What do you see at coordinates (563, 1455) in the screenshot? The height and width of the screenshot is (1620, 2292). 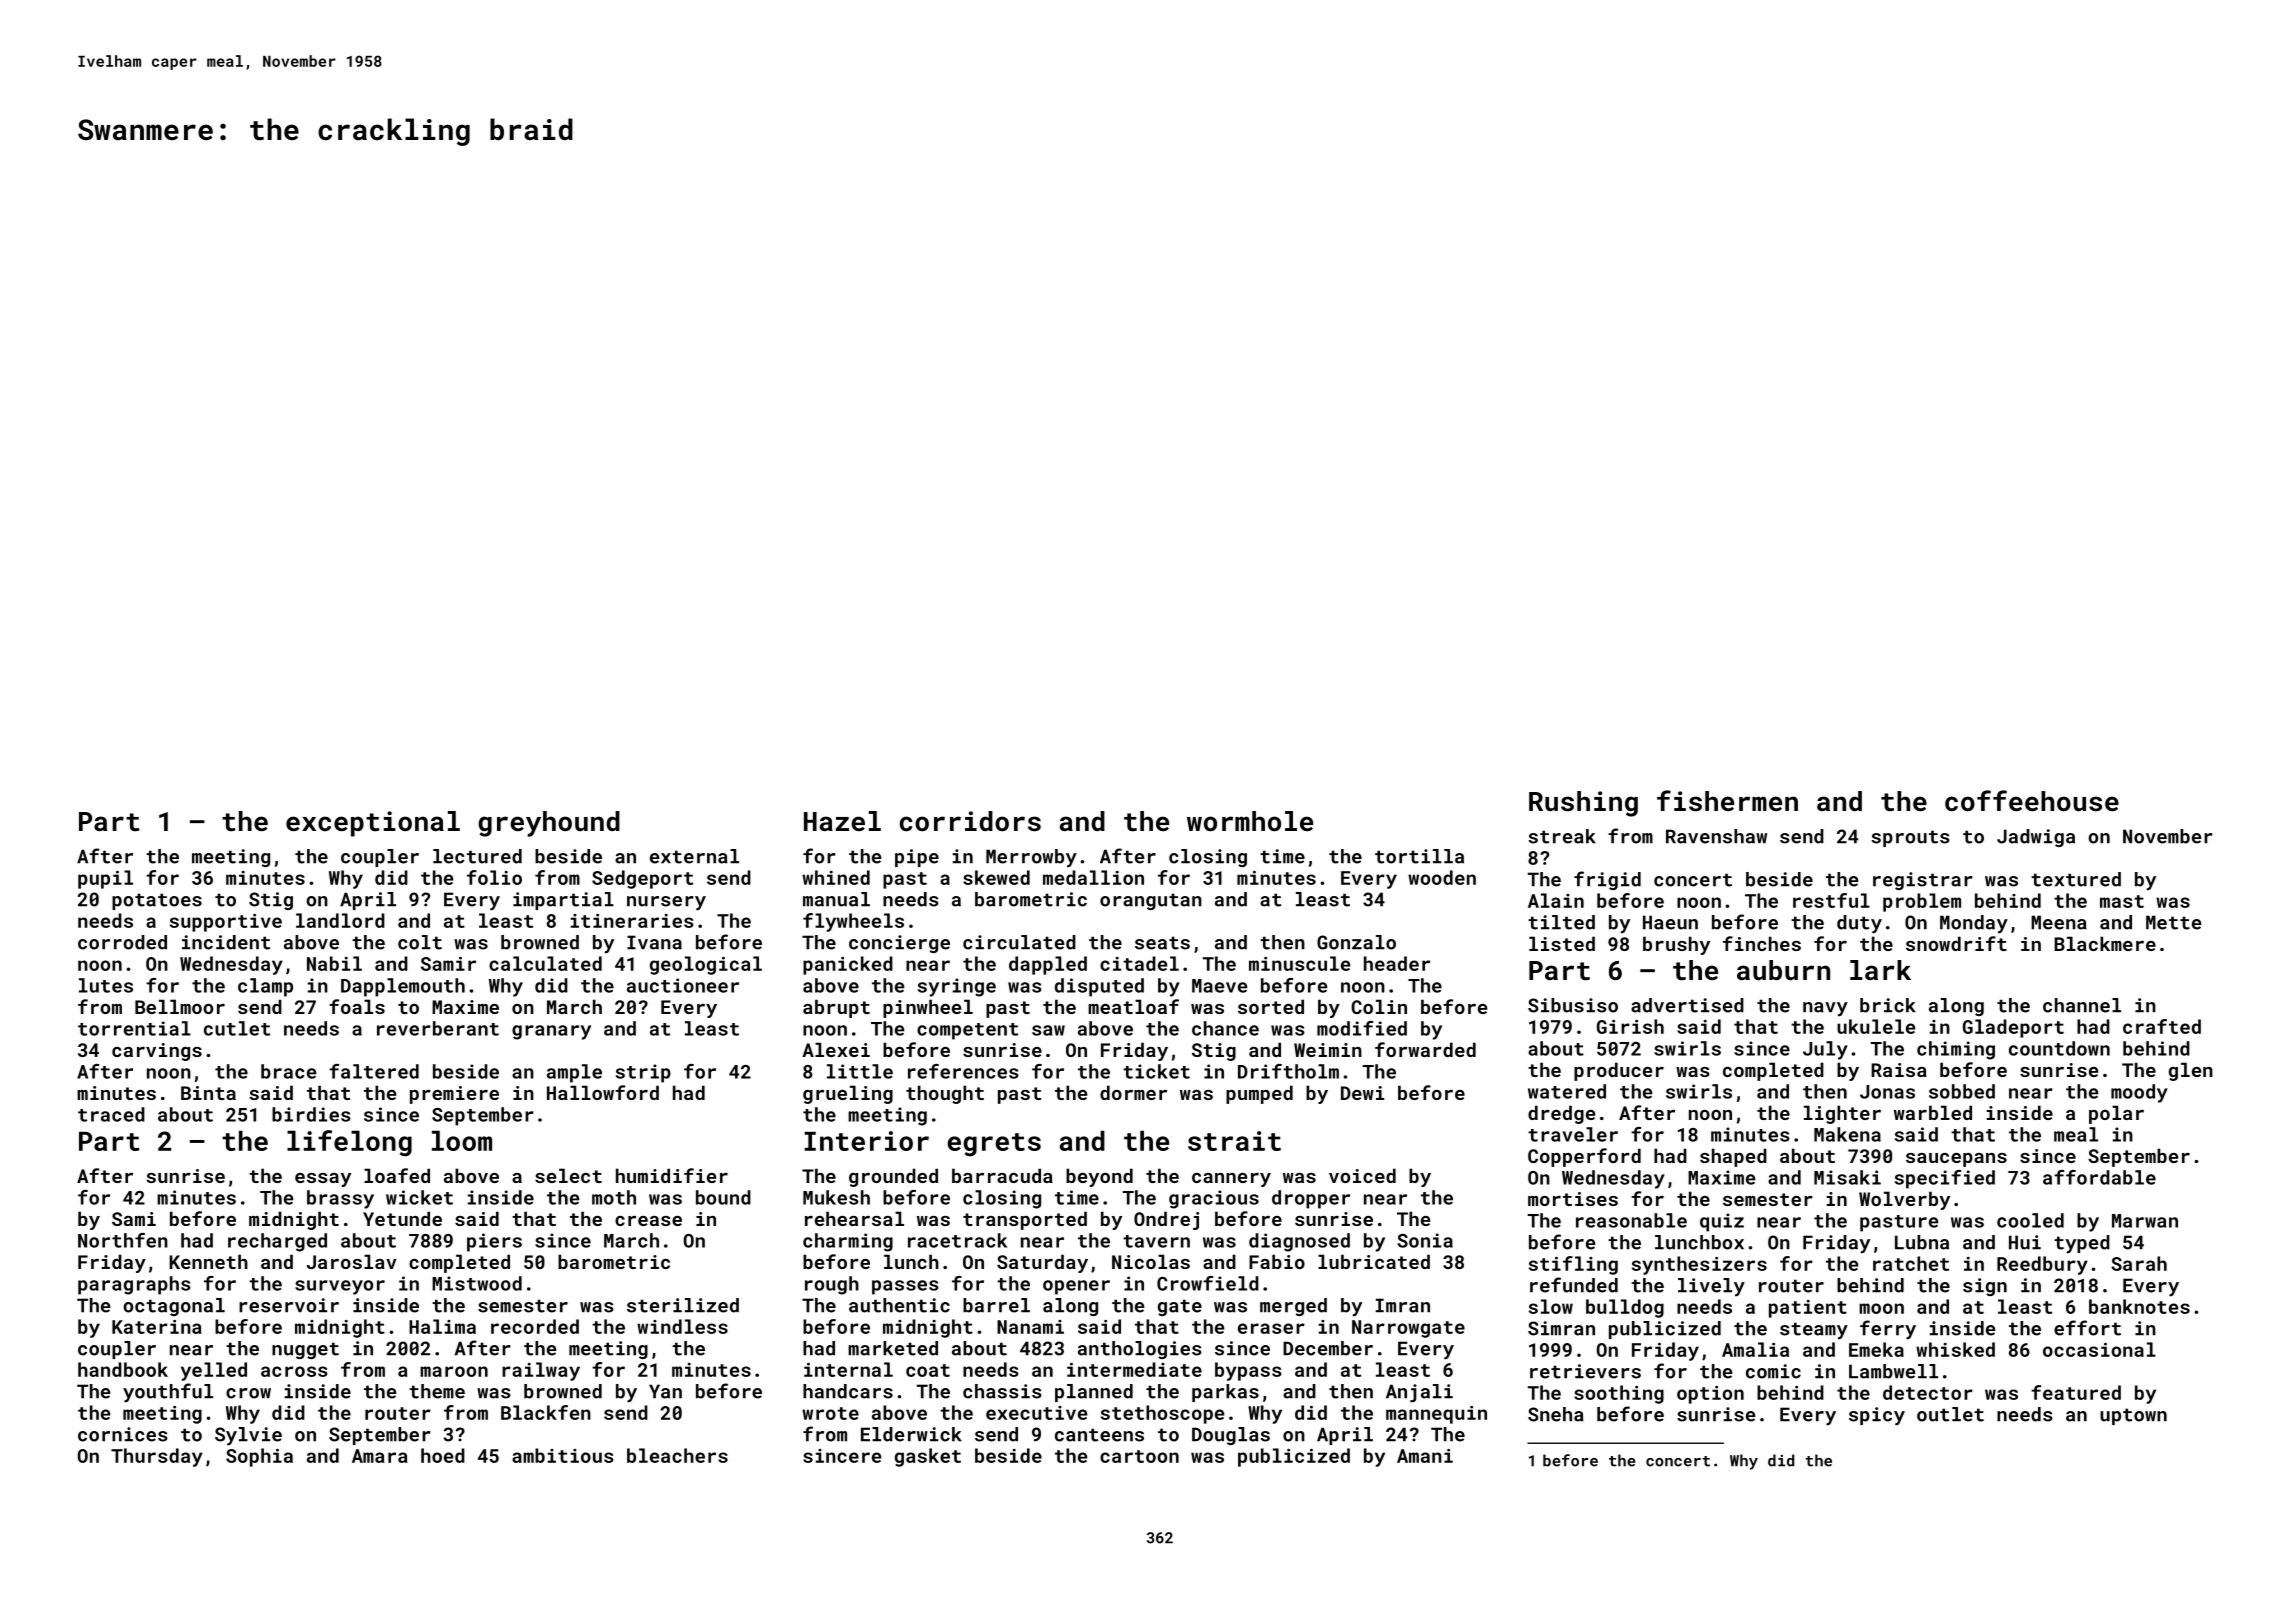 I see `ambitious` at bounding box center [563, 1455].
